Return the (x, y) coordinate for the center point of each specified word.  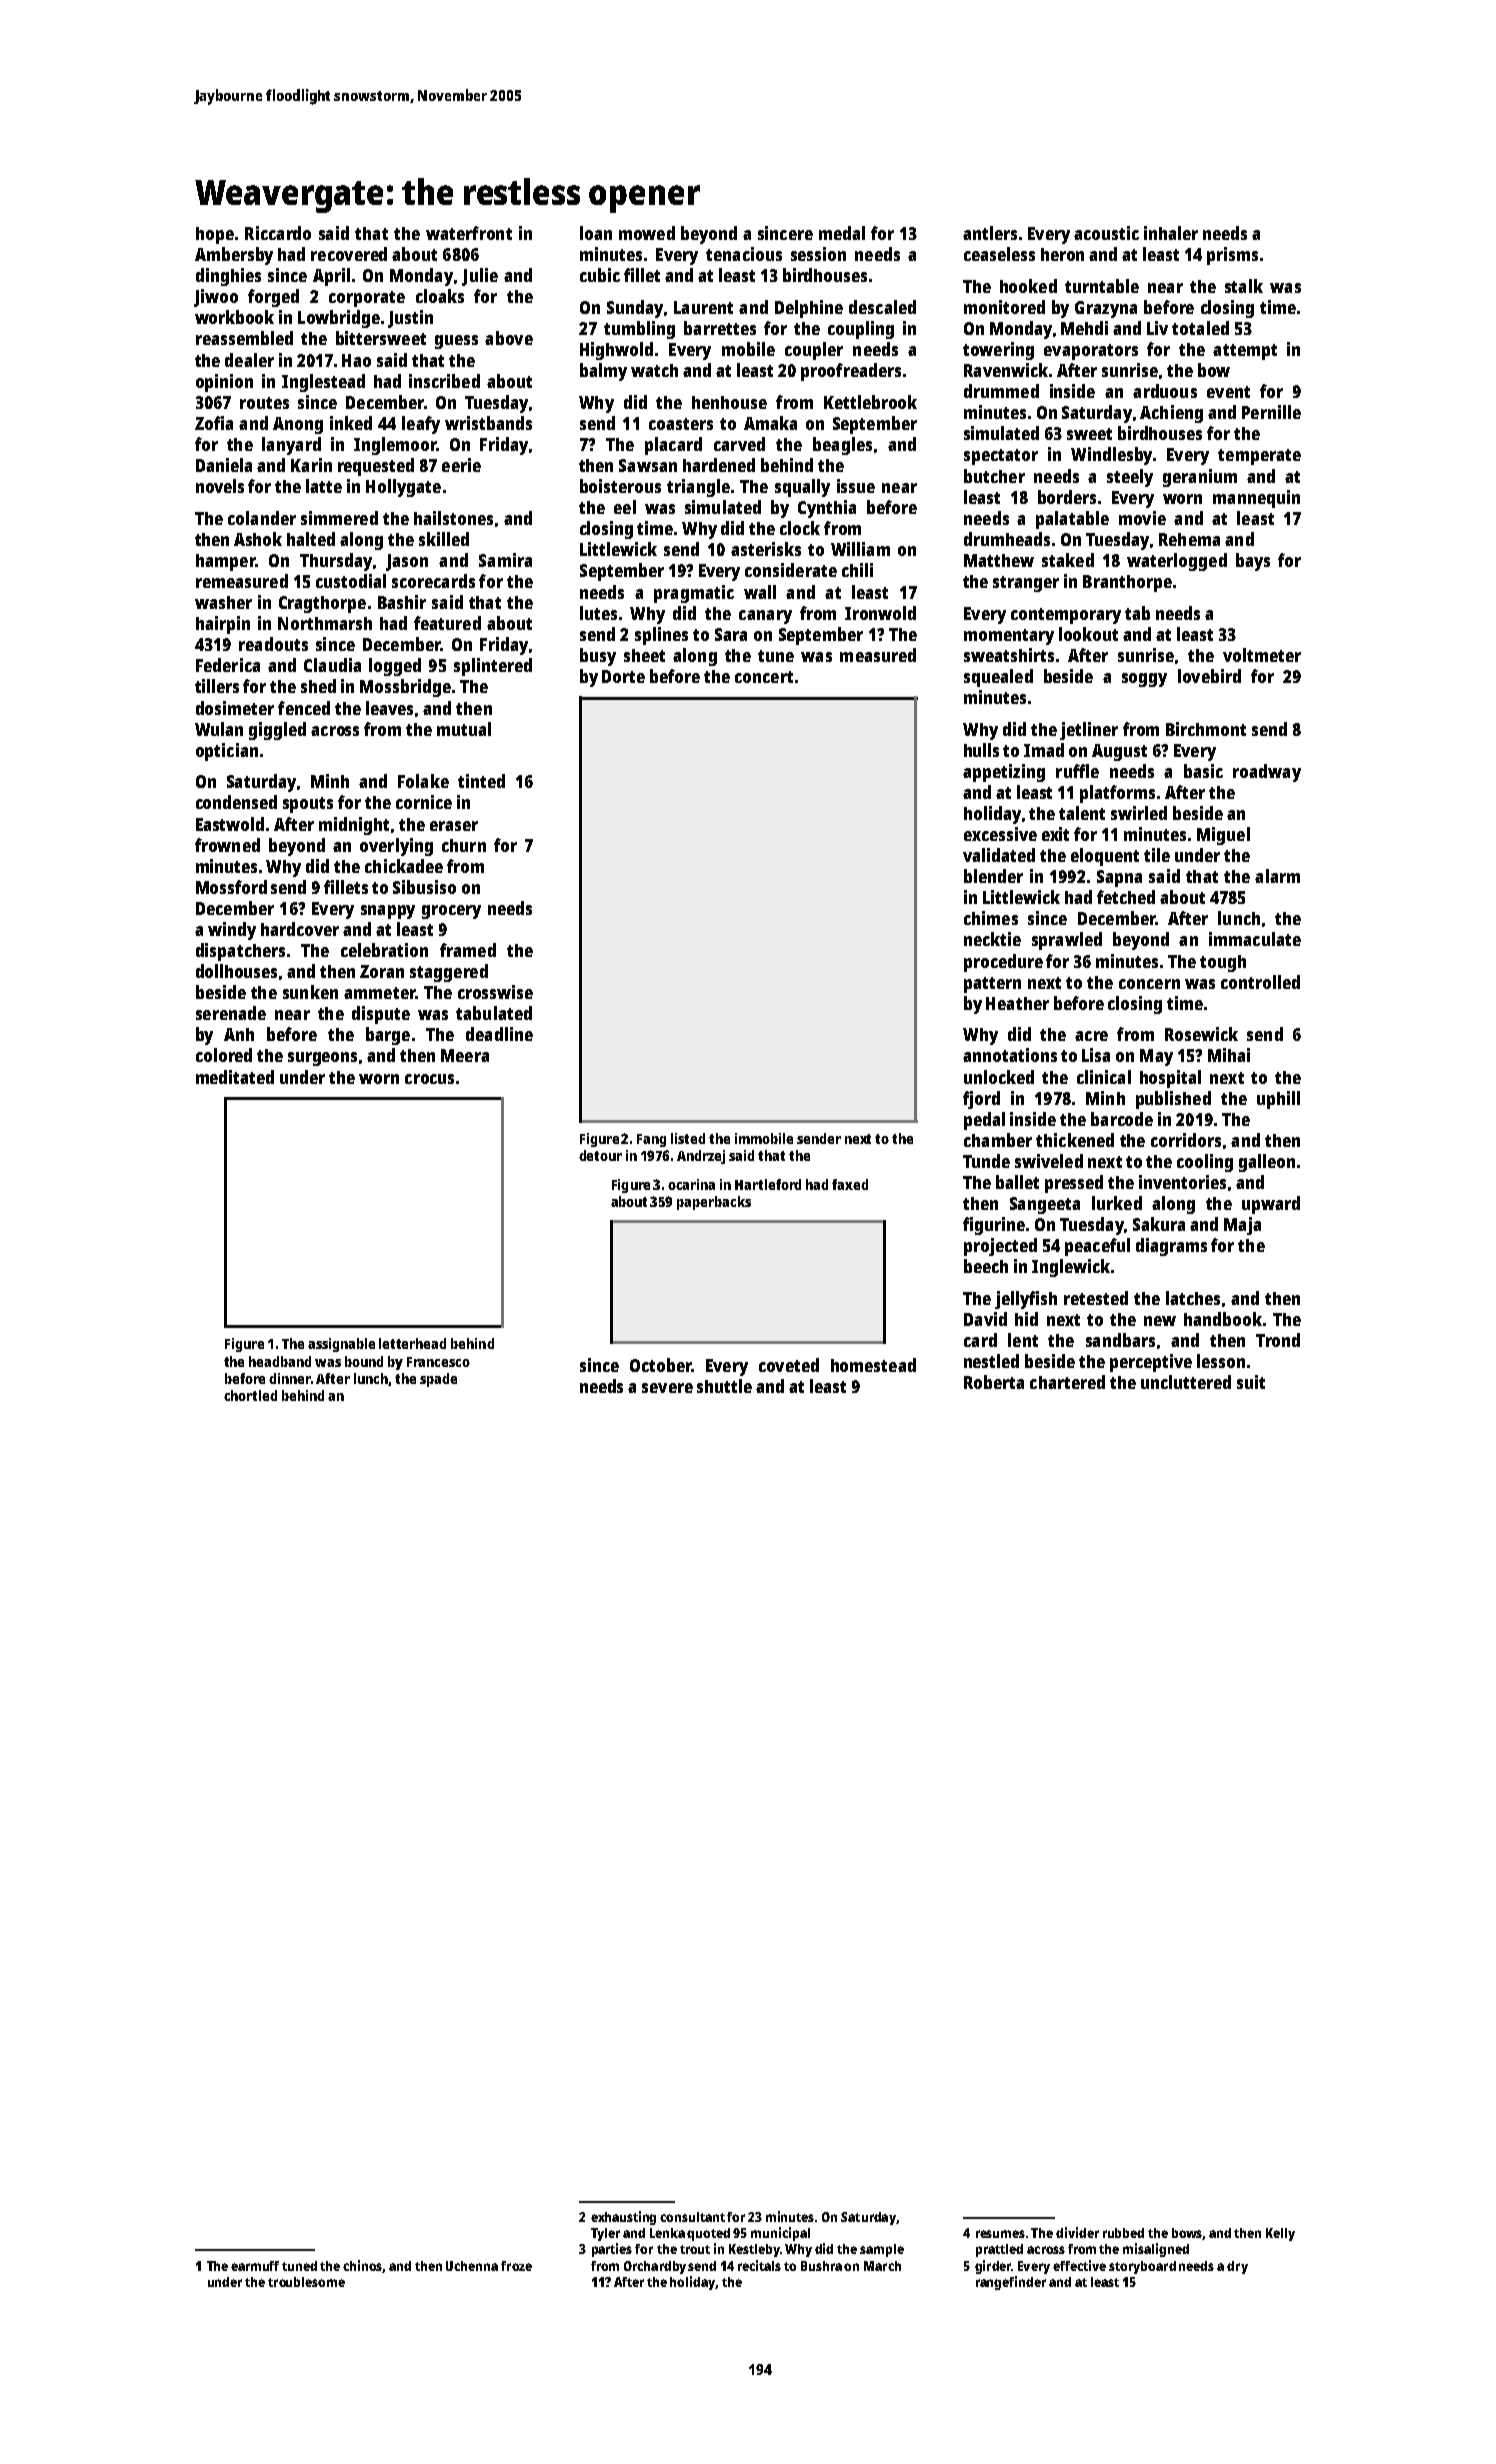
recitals (759, 2265)
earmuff (255, 2266)
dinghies (228, 277)
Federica (228, 665)
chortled (250, 1395)
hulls (981, 750)
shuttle (724, 1386)
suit (1251, 1382)
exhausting (623, 2218)
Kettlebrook (870, 402)
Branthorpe (1127, 583)
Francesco (438, 1362)
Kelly (1280, 2234)
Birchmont (1206, 729)
